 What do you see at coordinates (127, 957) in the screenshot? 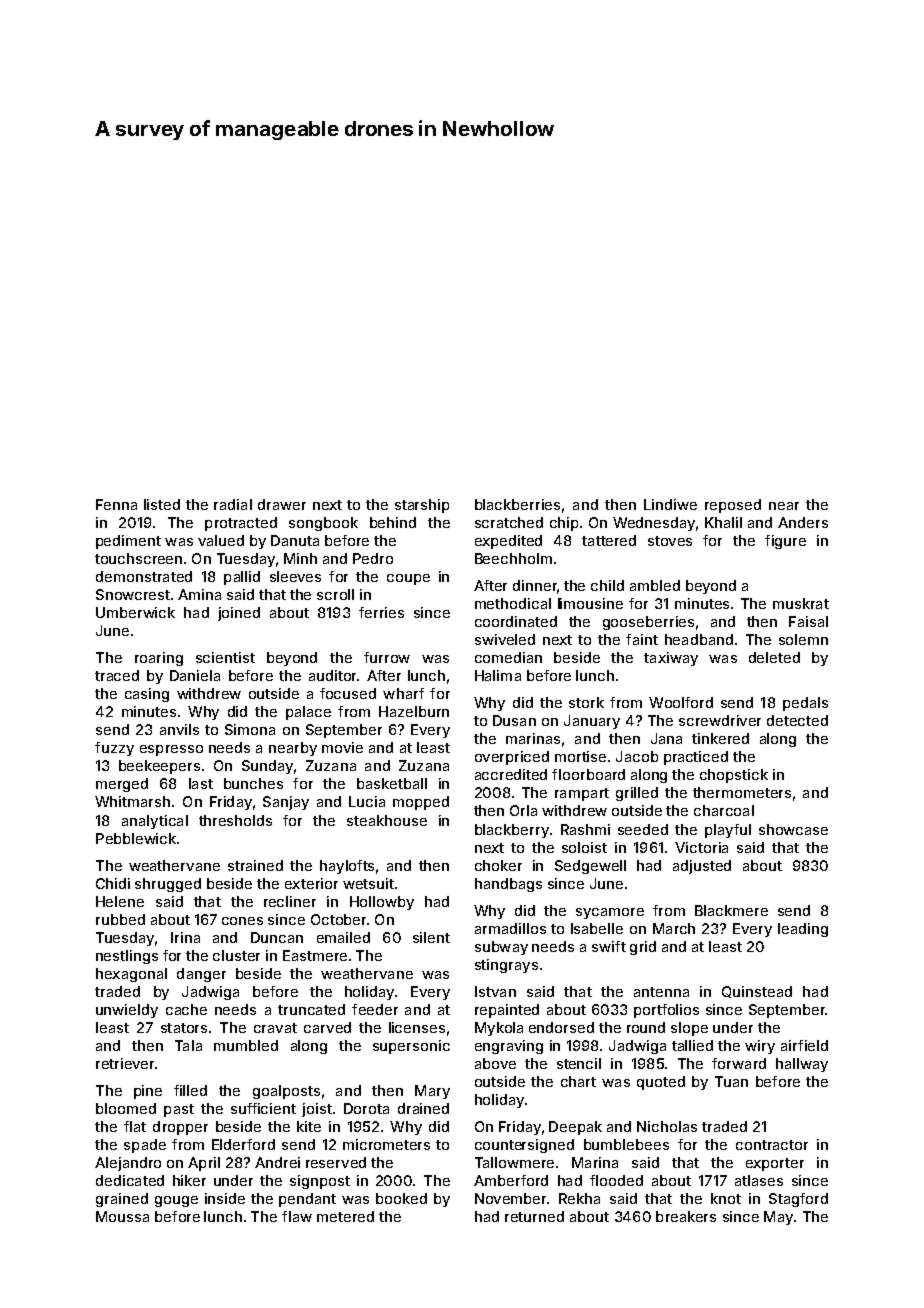
I see `nestlings` at bounding box center [127, 957].
